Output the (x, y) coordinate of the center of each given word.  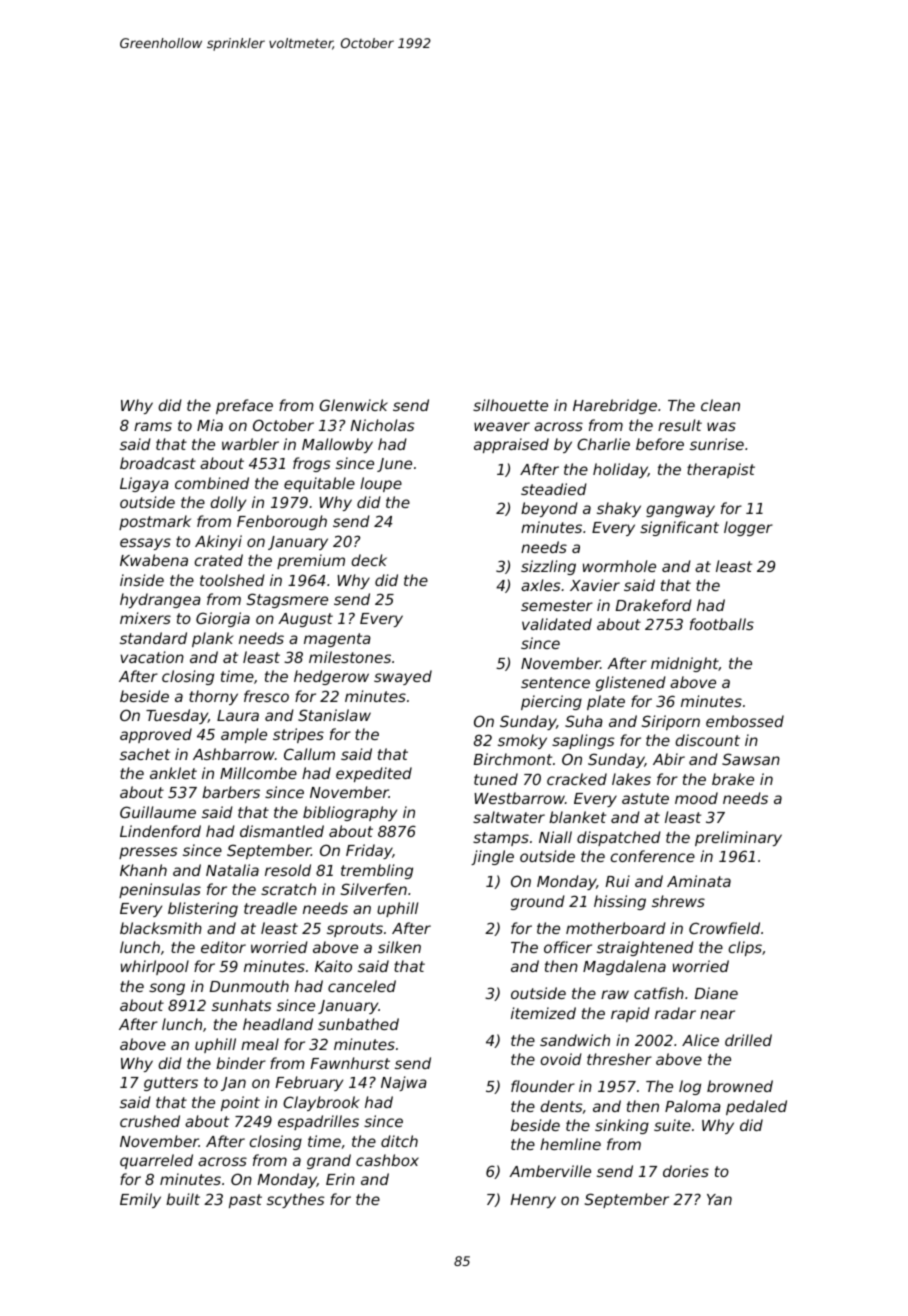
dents (561, 1106)
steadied (554, 489)
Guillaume (158, 812)
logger (748, 528)
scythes (295, 1200)
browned (740, 1086)
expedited (374, 774)
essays (145, 544)
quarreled (156, 1161)
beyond (549, 509)
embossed (745, 721)
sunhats (241, 1005)
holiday (620, 470)
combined (212, 483)
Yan (719, 1199)
